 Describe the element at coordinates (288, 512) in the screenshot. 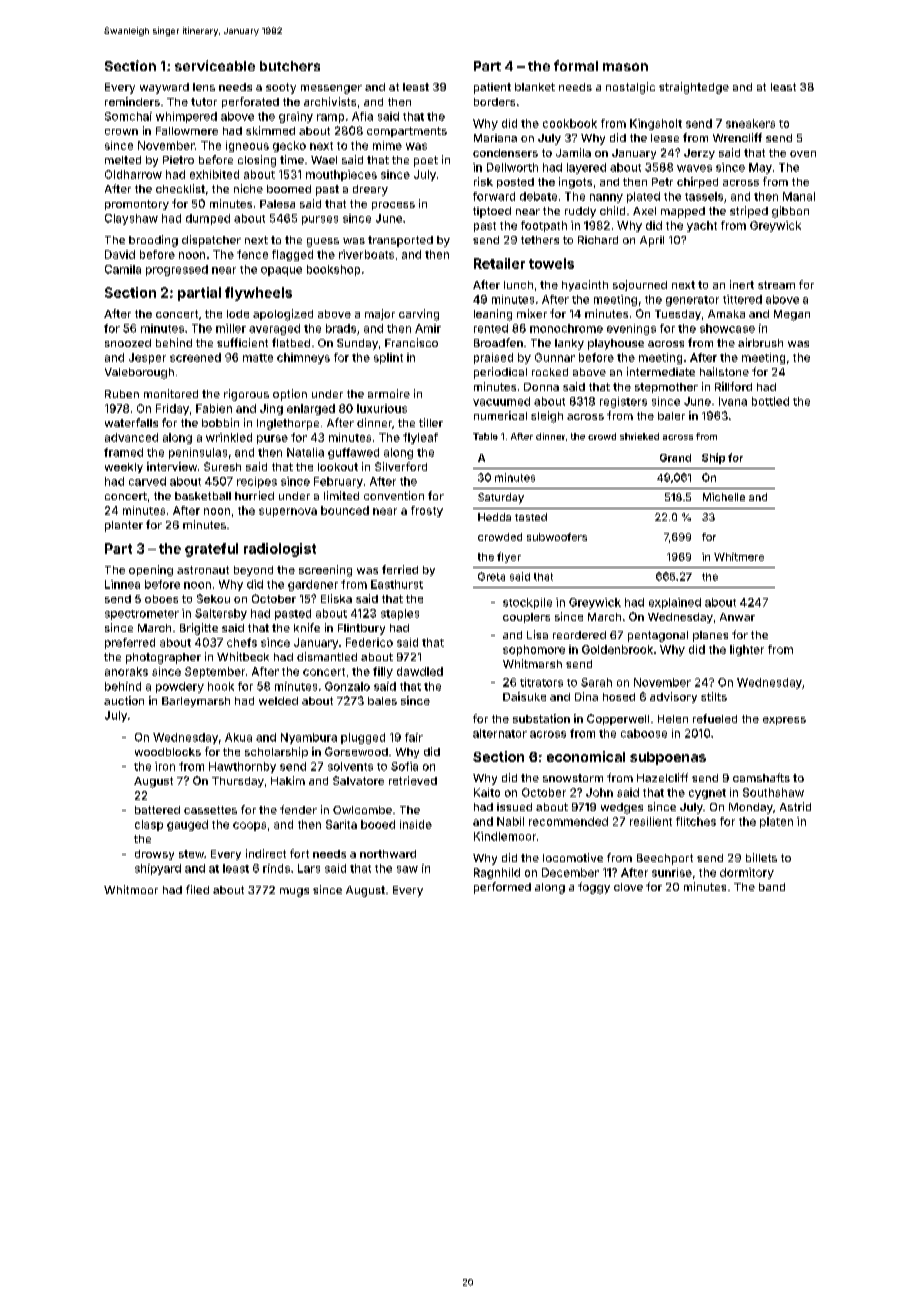

I see `supernova` at that location.
